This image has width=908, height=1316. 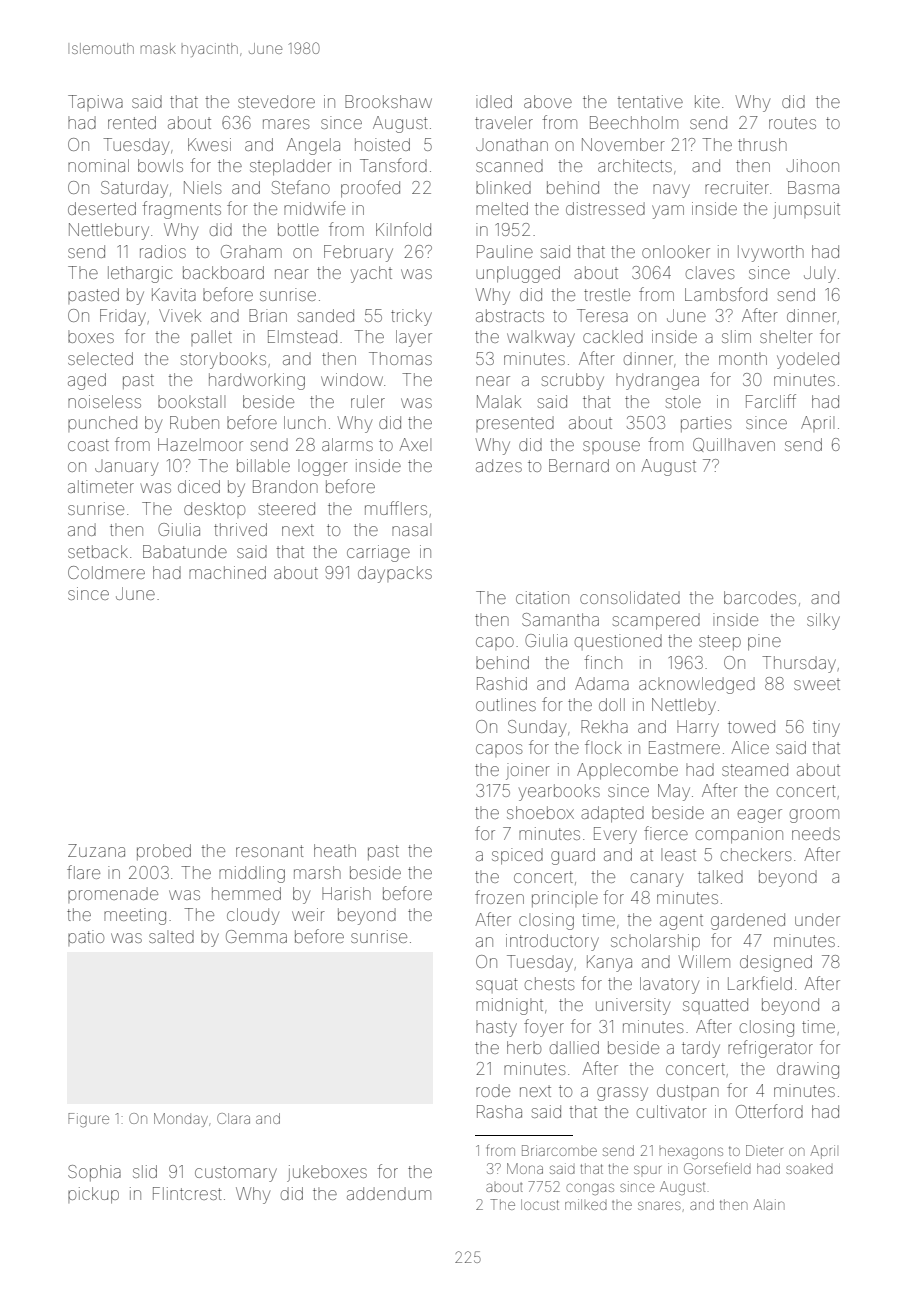 I want to click on Ivyworth, so click(x=771, y=253).
